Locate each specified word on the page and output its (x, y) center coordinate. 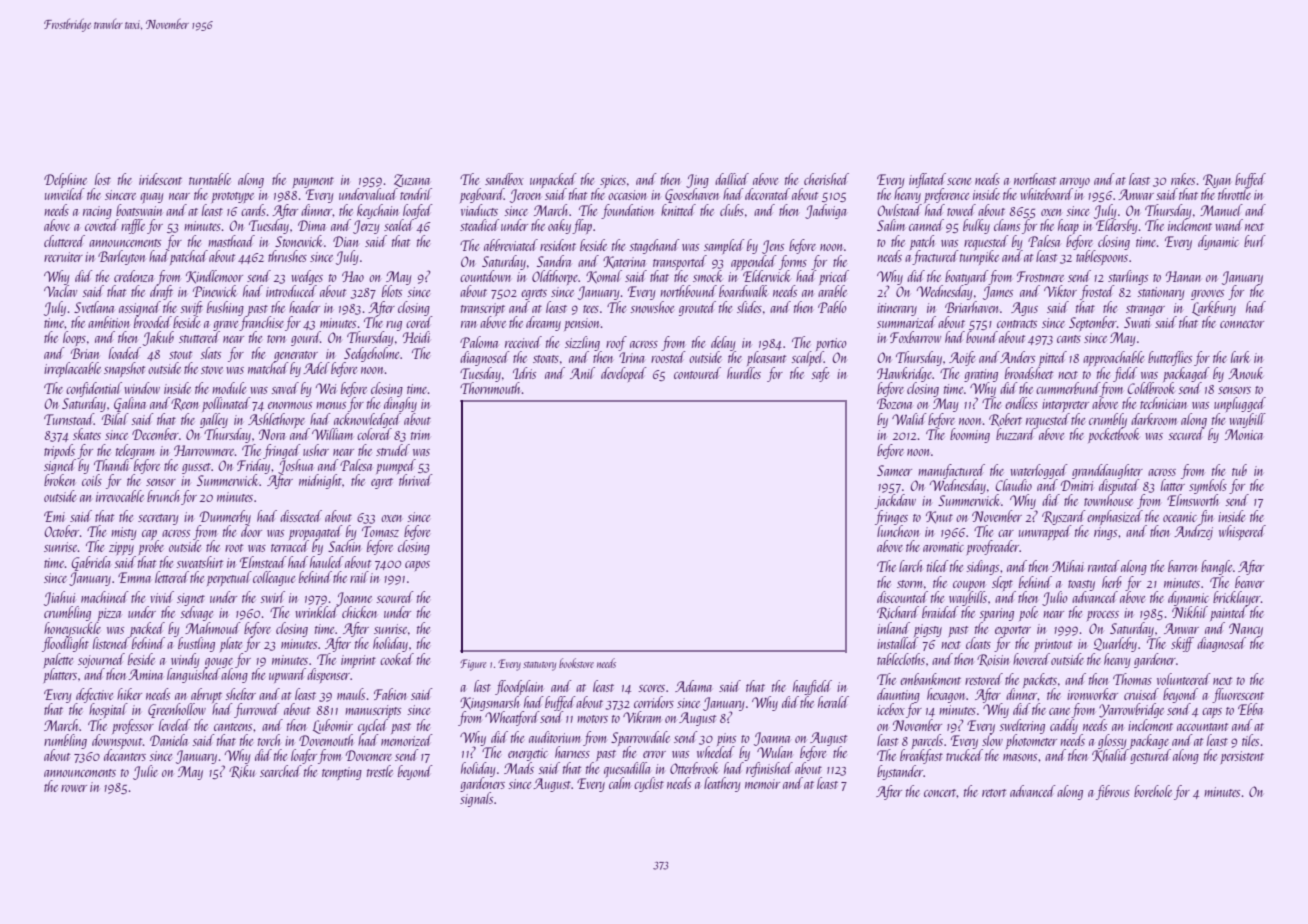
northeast (1035, 179)
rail (359, 577)
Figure (473, 665)
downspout (117, 742)
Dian (345, 241)
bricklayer (1237, 598)
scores (651, 688)
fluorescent (1238, 695)
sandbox (504, 179)
